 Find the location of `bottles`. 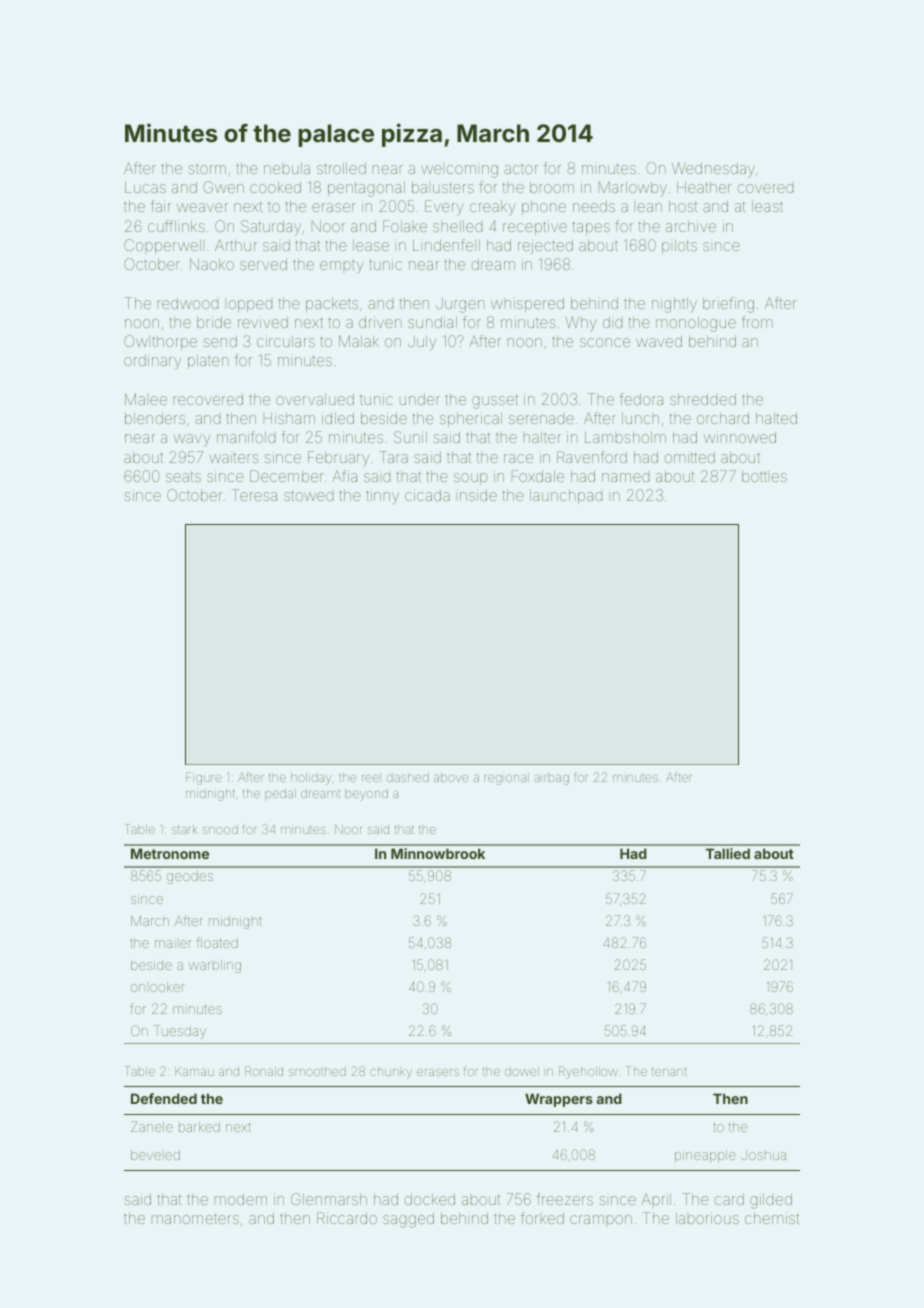

bottles is located at coordinates (764, 476).
